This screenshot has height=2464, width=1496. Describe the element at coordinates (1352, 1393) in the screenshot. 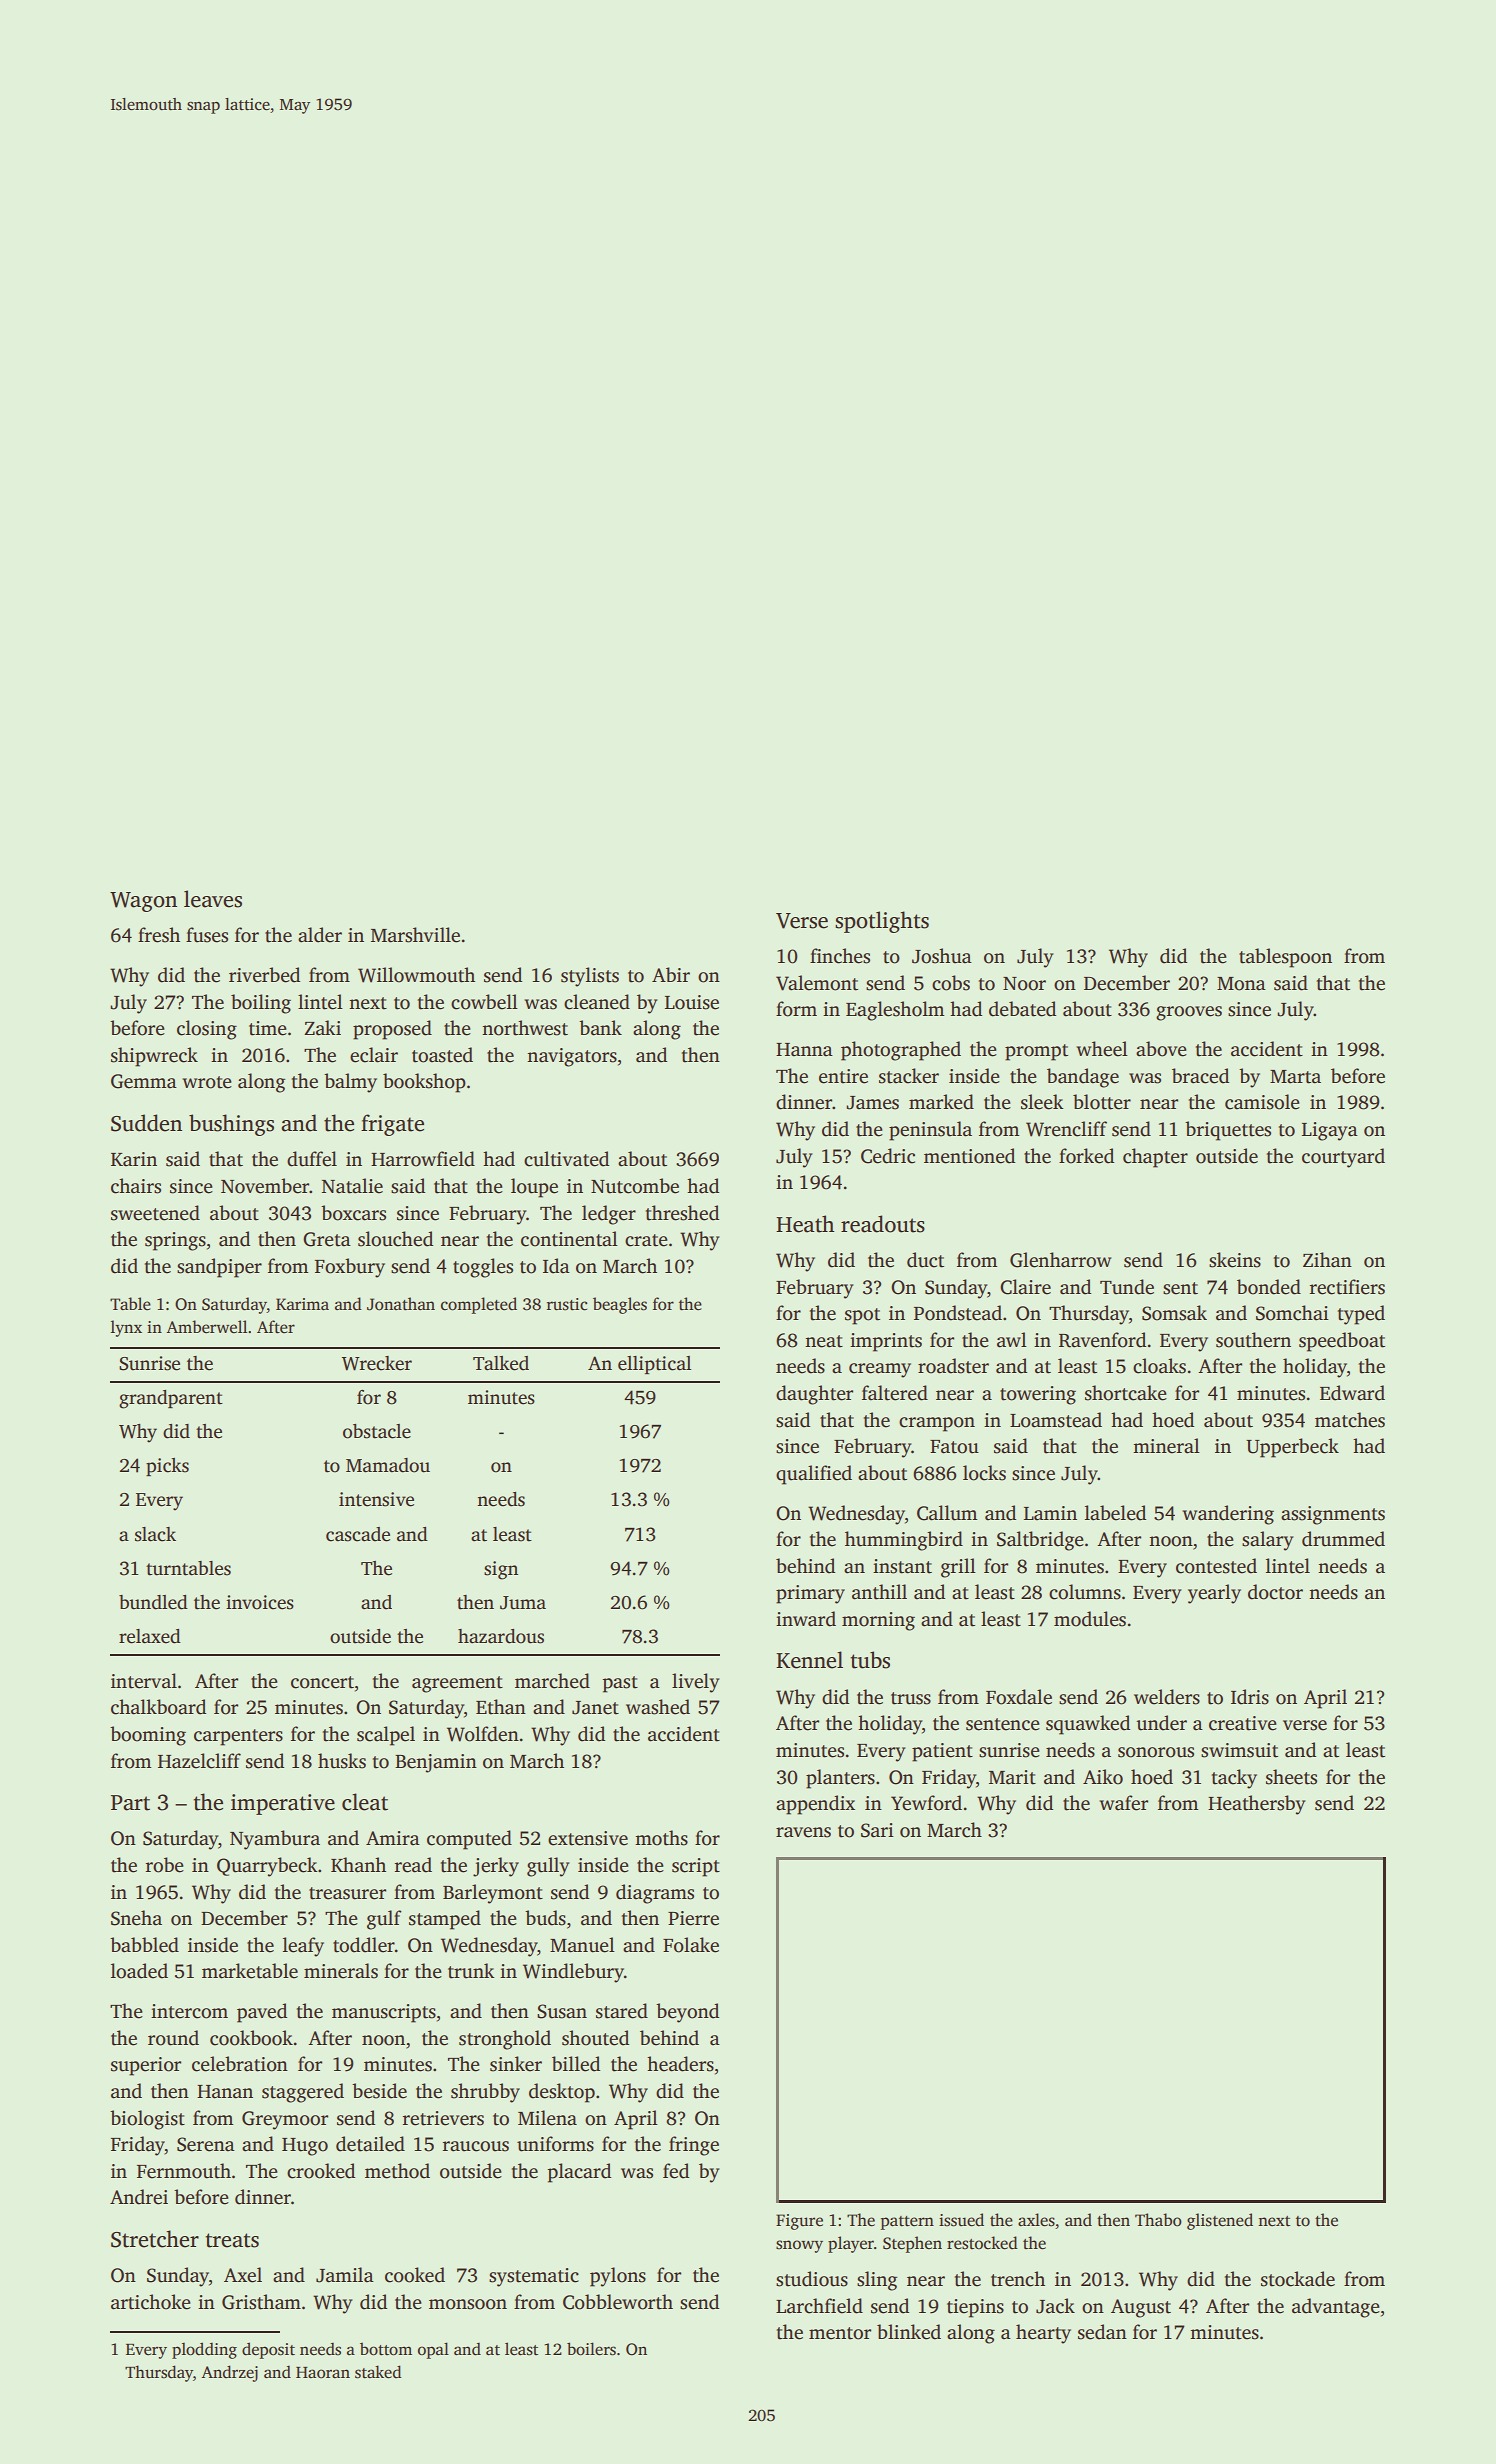

I see `Edward` at that location.
